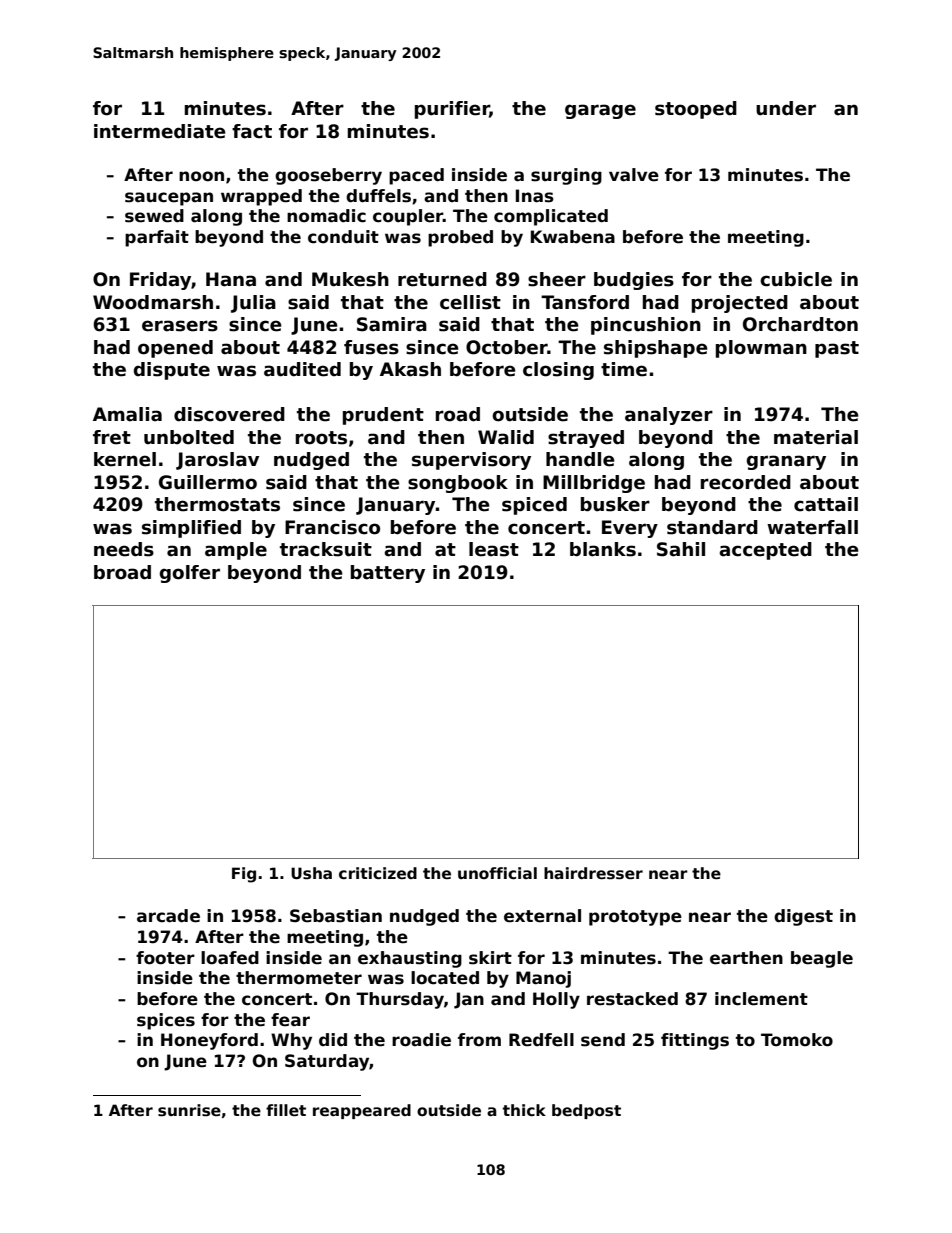  What do you see at coordinates (311, 873) in the screenshot?
I see `Usha` at bounding box center [311, 873].
